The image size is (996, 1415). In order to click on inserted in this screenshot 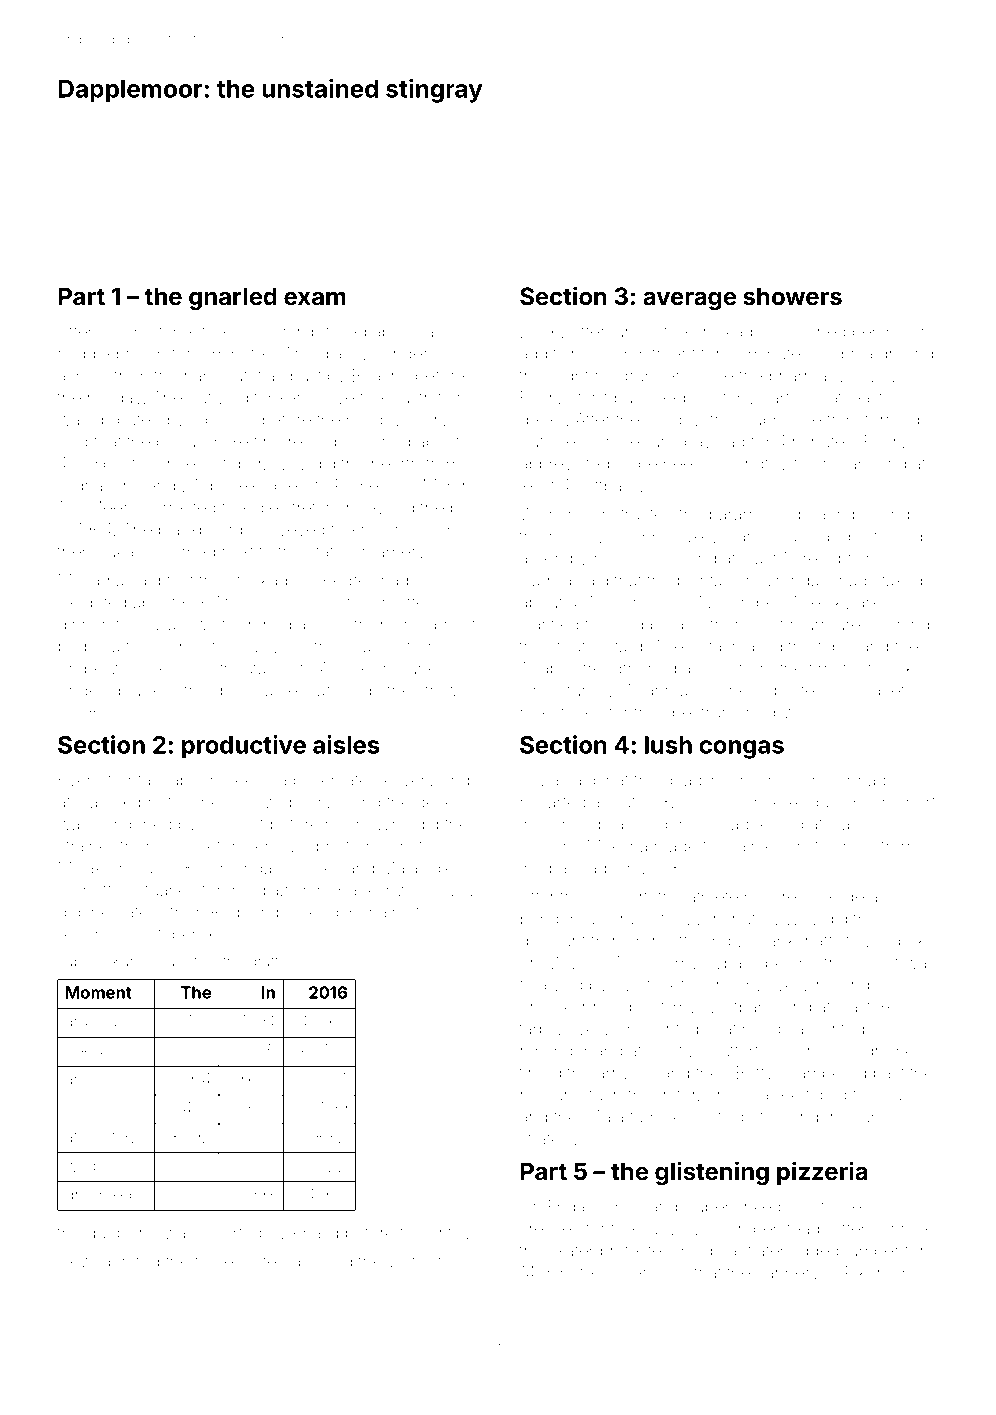, I will do `click(231, 1233)`.
